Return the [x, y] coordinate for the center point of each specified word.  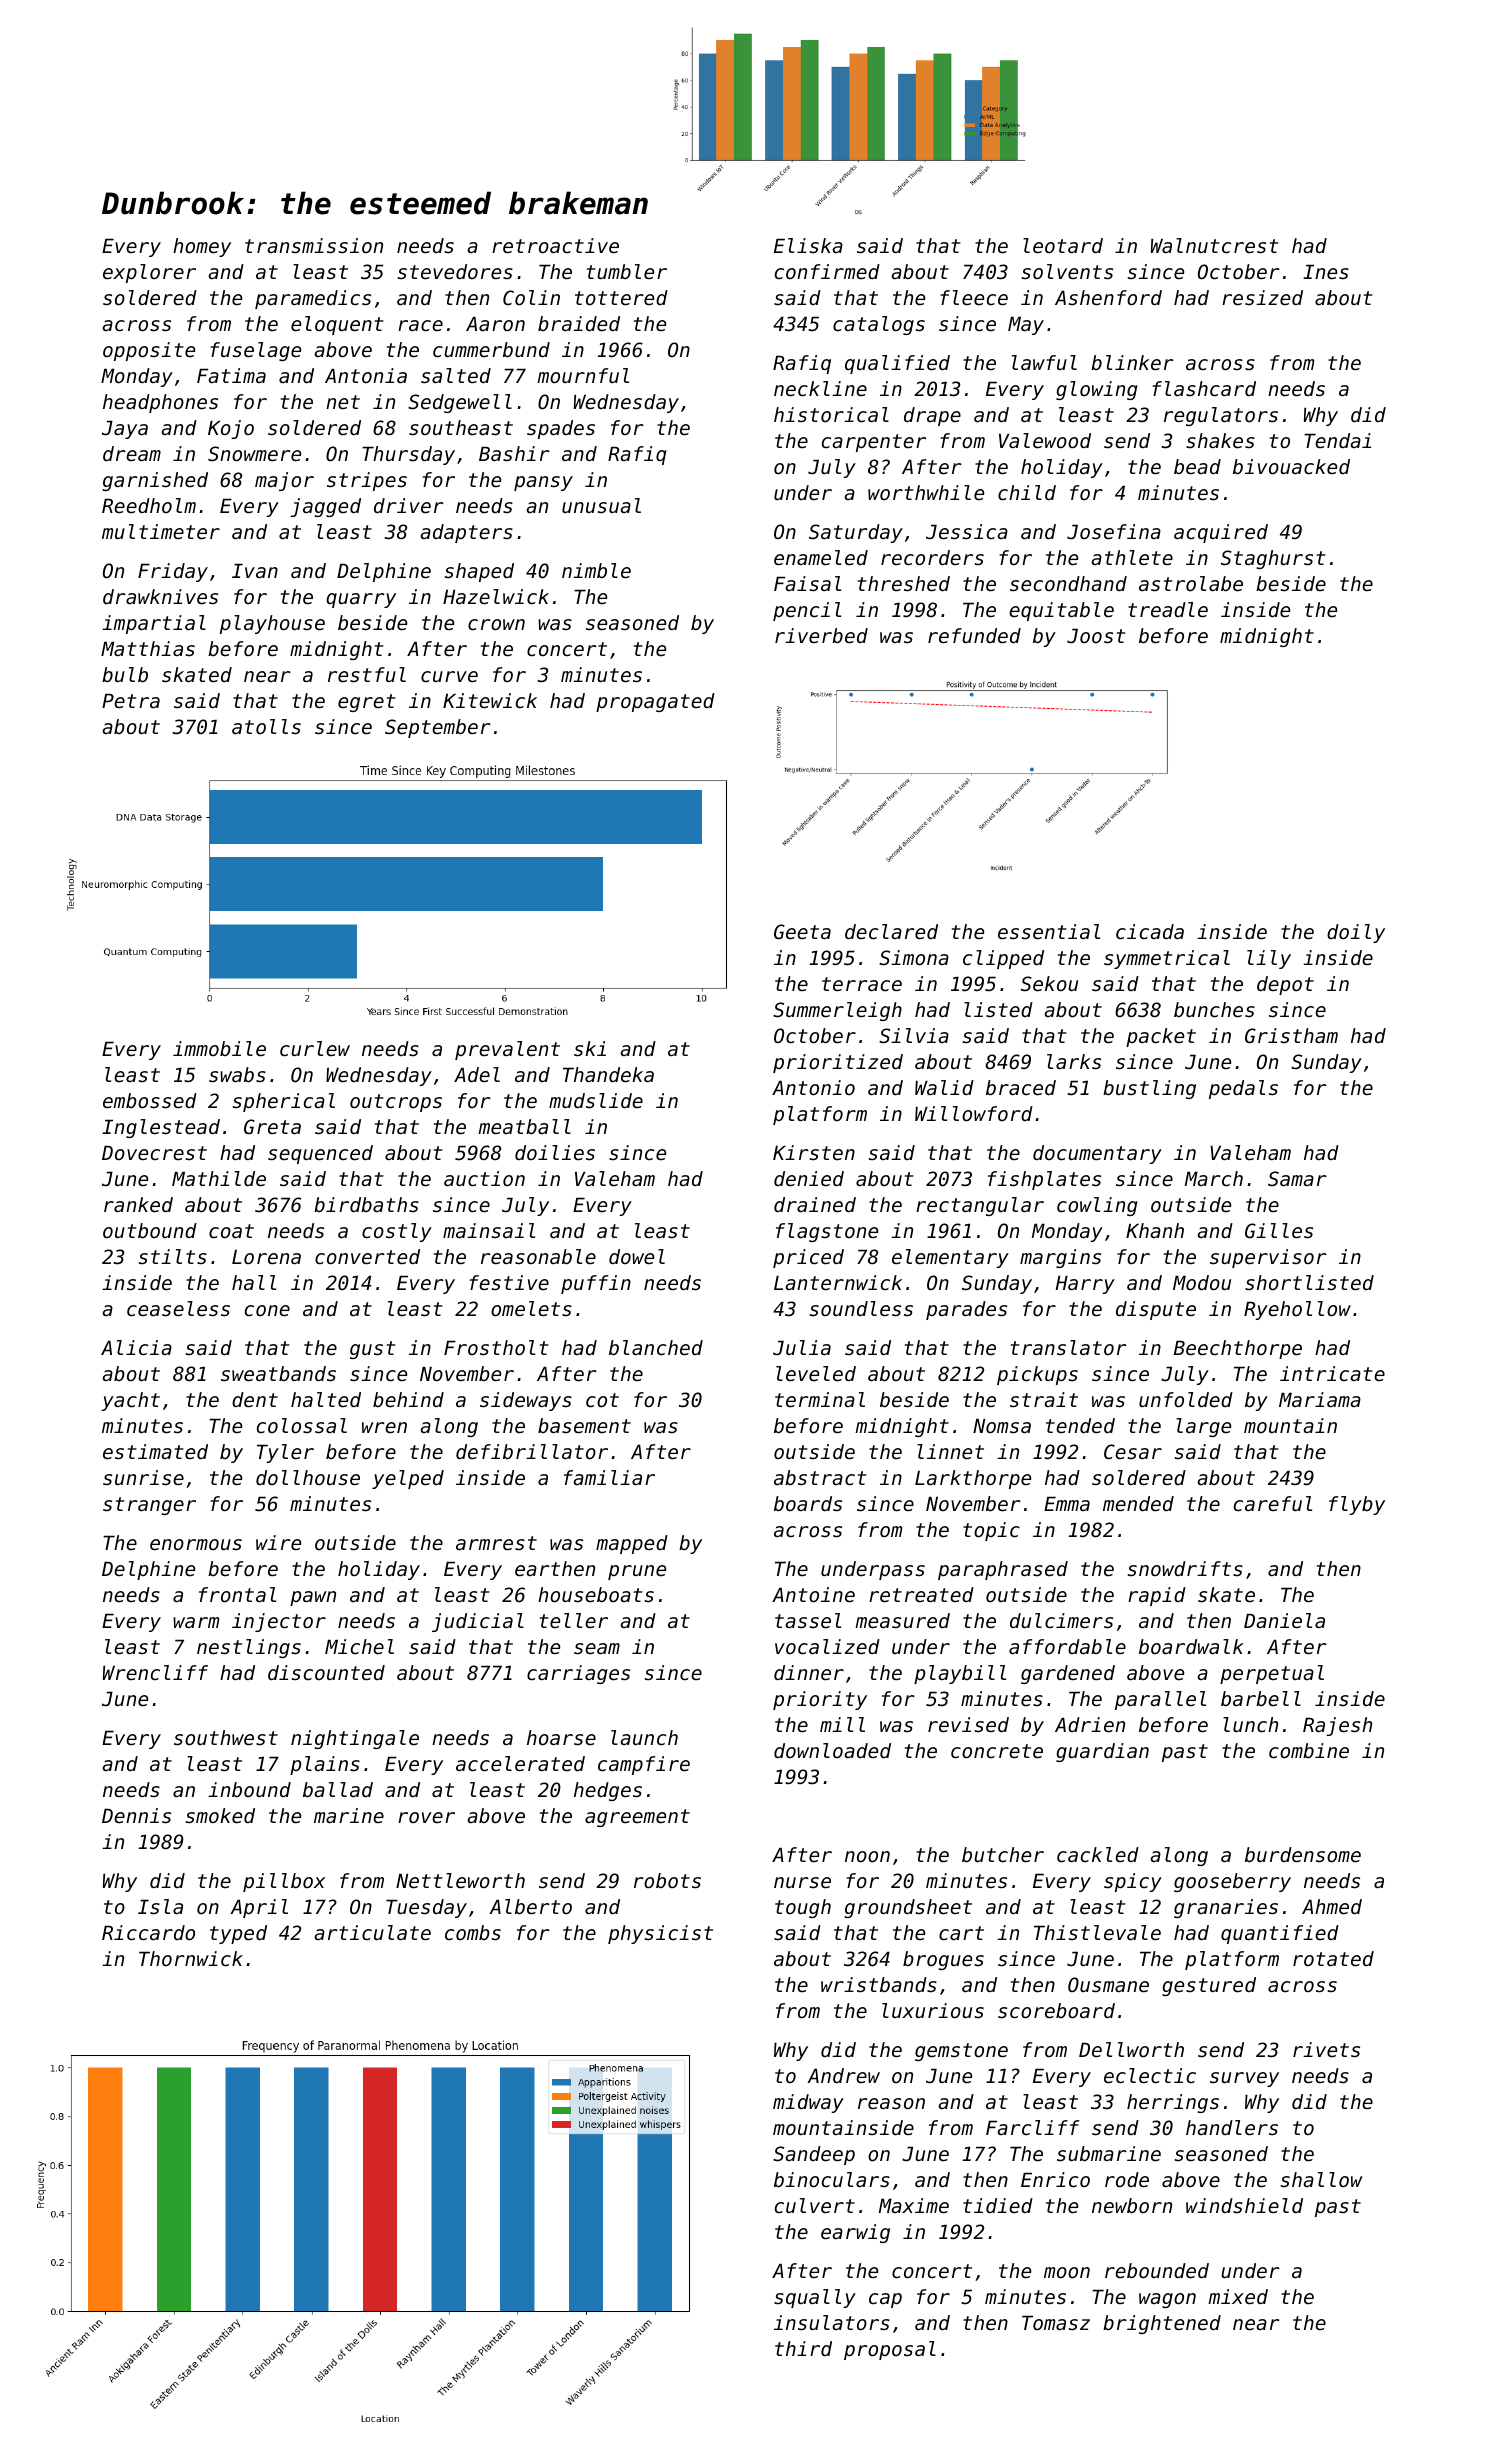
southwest [226, 1738]
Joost [1096, 636]
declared [891, 932]
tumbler [627, 272]
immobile [219, 1049]
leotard [1063, 246]
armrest [496, 1543]
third [803, 2348]
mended [1138, 1504]
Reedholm [149, 506]
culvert [815, 2206]
